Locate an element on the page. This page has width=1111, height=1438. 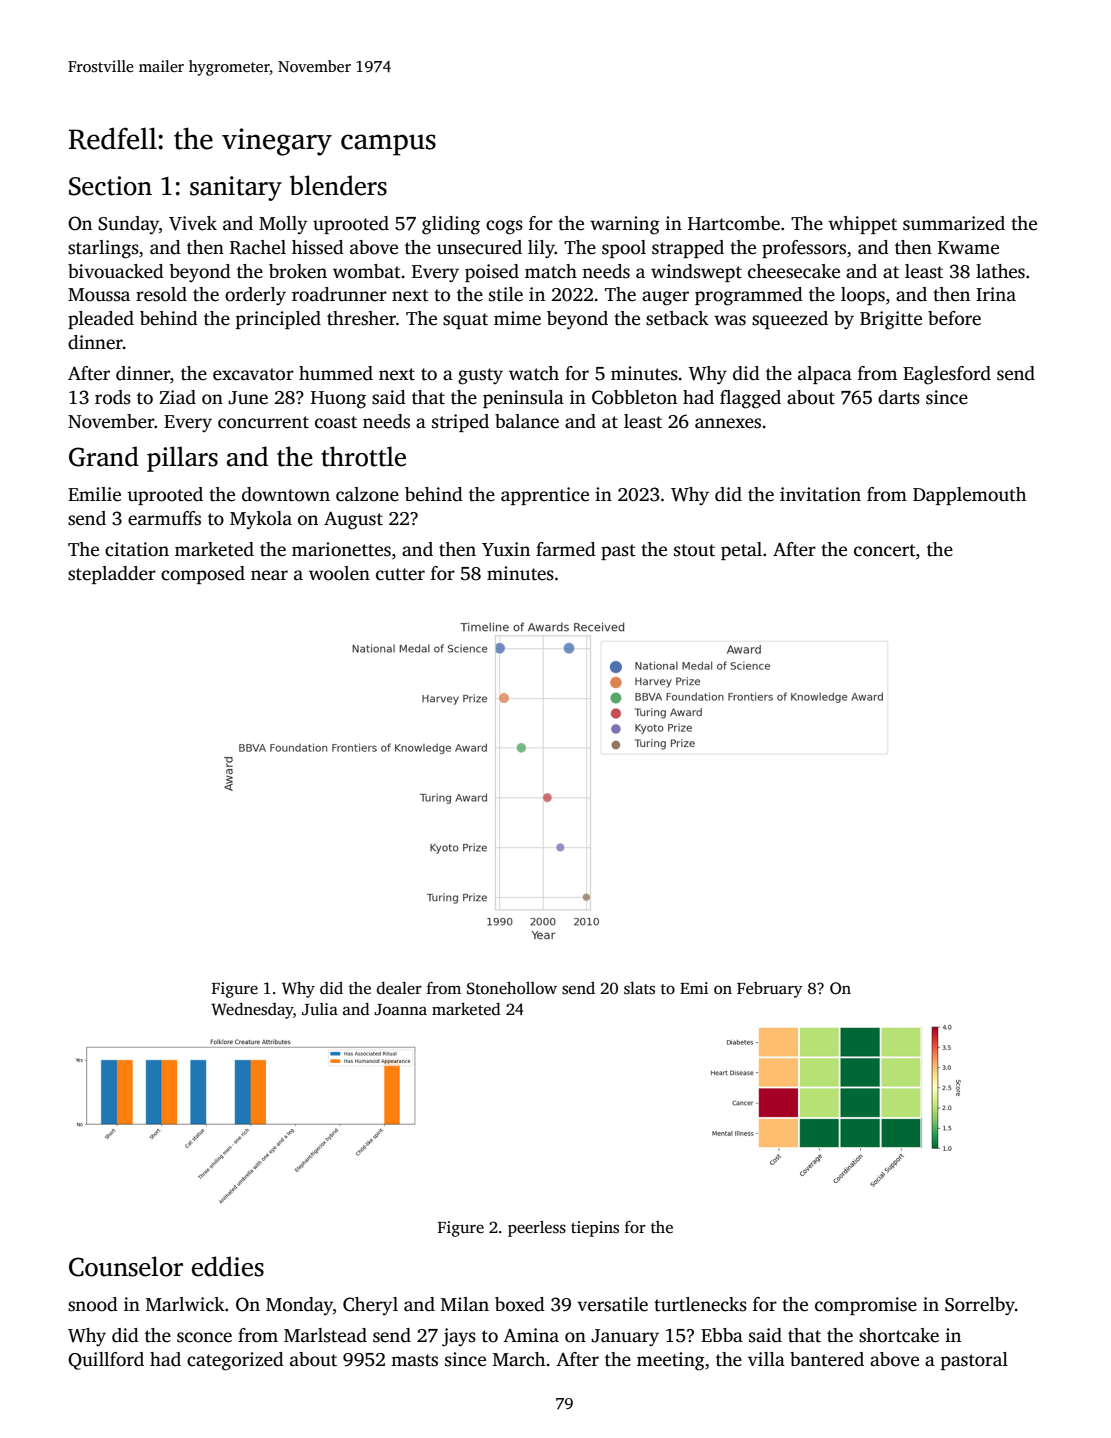
Hartcombe is located at coordinates (734, 223).
